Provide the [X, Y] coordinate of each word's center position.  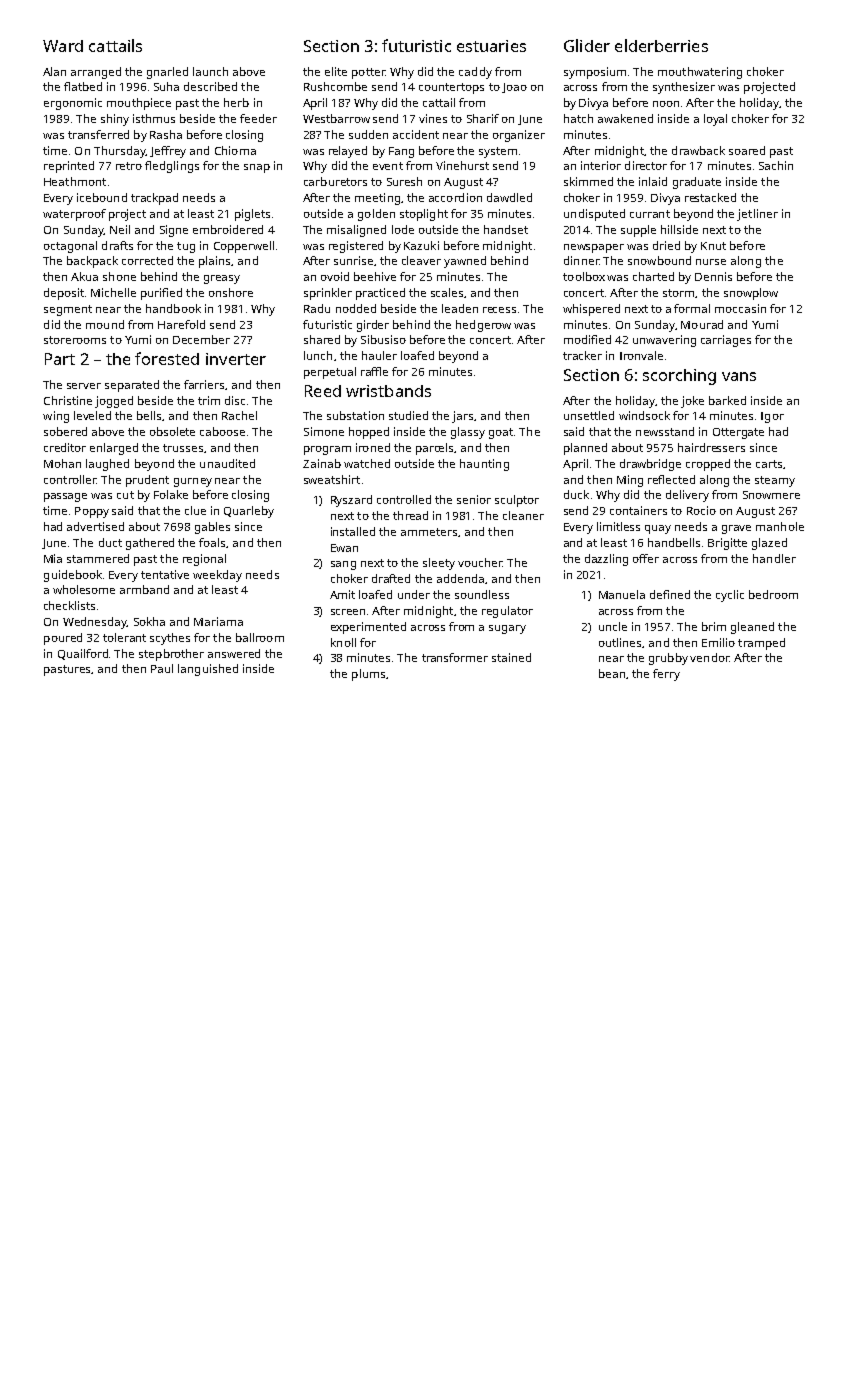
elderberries [661, 45]
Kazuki [421, 245]
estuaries [491, 46]
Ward [63, 46]
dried [666, 245]
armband [144, 589]
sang [343, 565]
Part [60, 359]
